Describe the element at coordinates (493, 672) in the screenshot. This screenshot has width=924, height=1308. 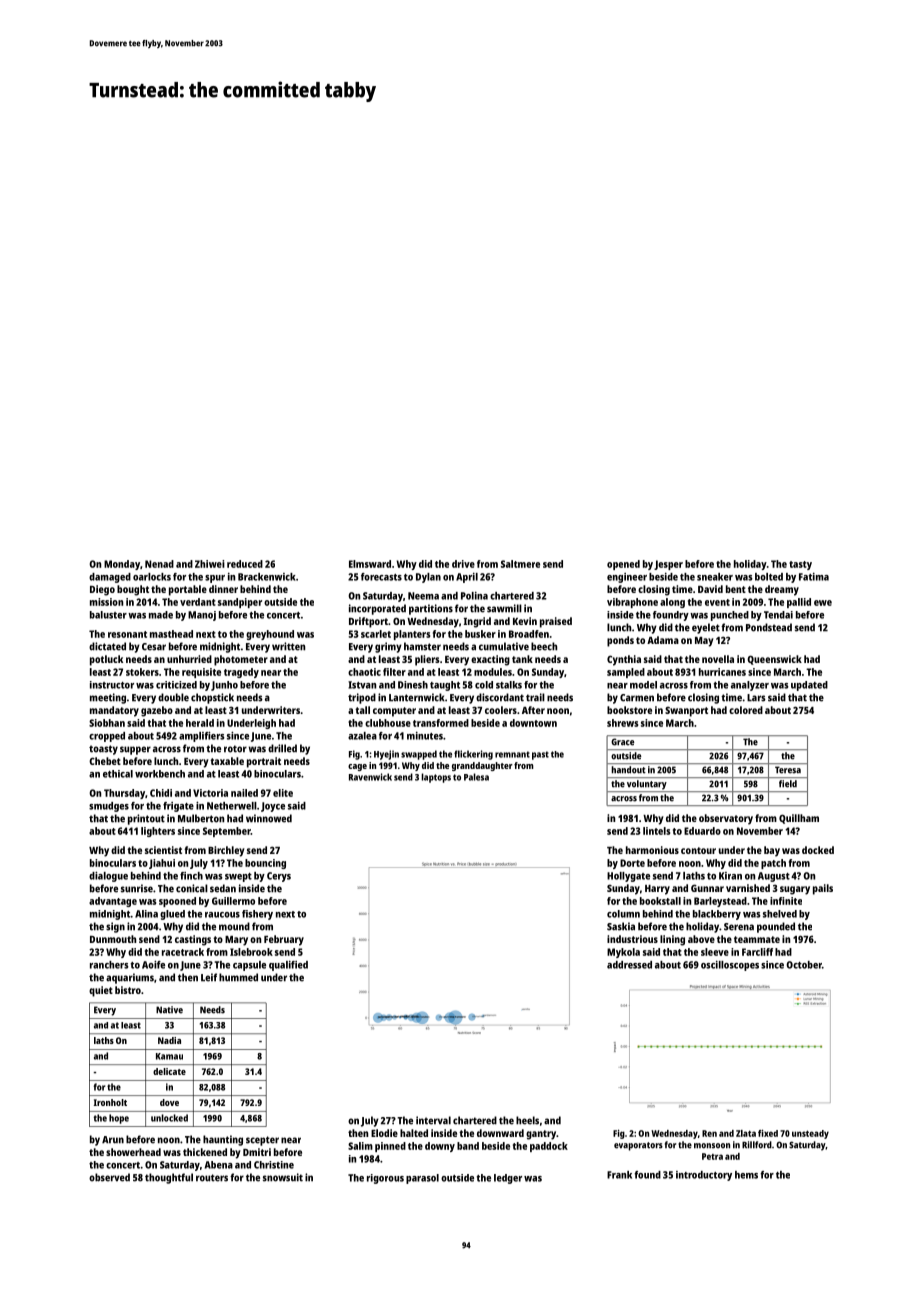
I see `modules` at that location.
